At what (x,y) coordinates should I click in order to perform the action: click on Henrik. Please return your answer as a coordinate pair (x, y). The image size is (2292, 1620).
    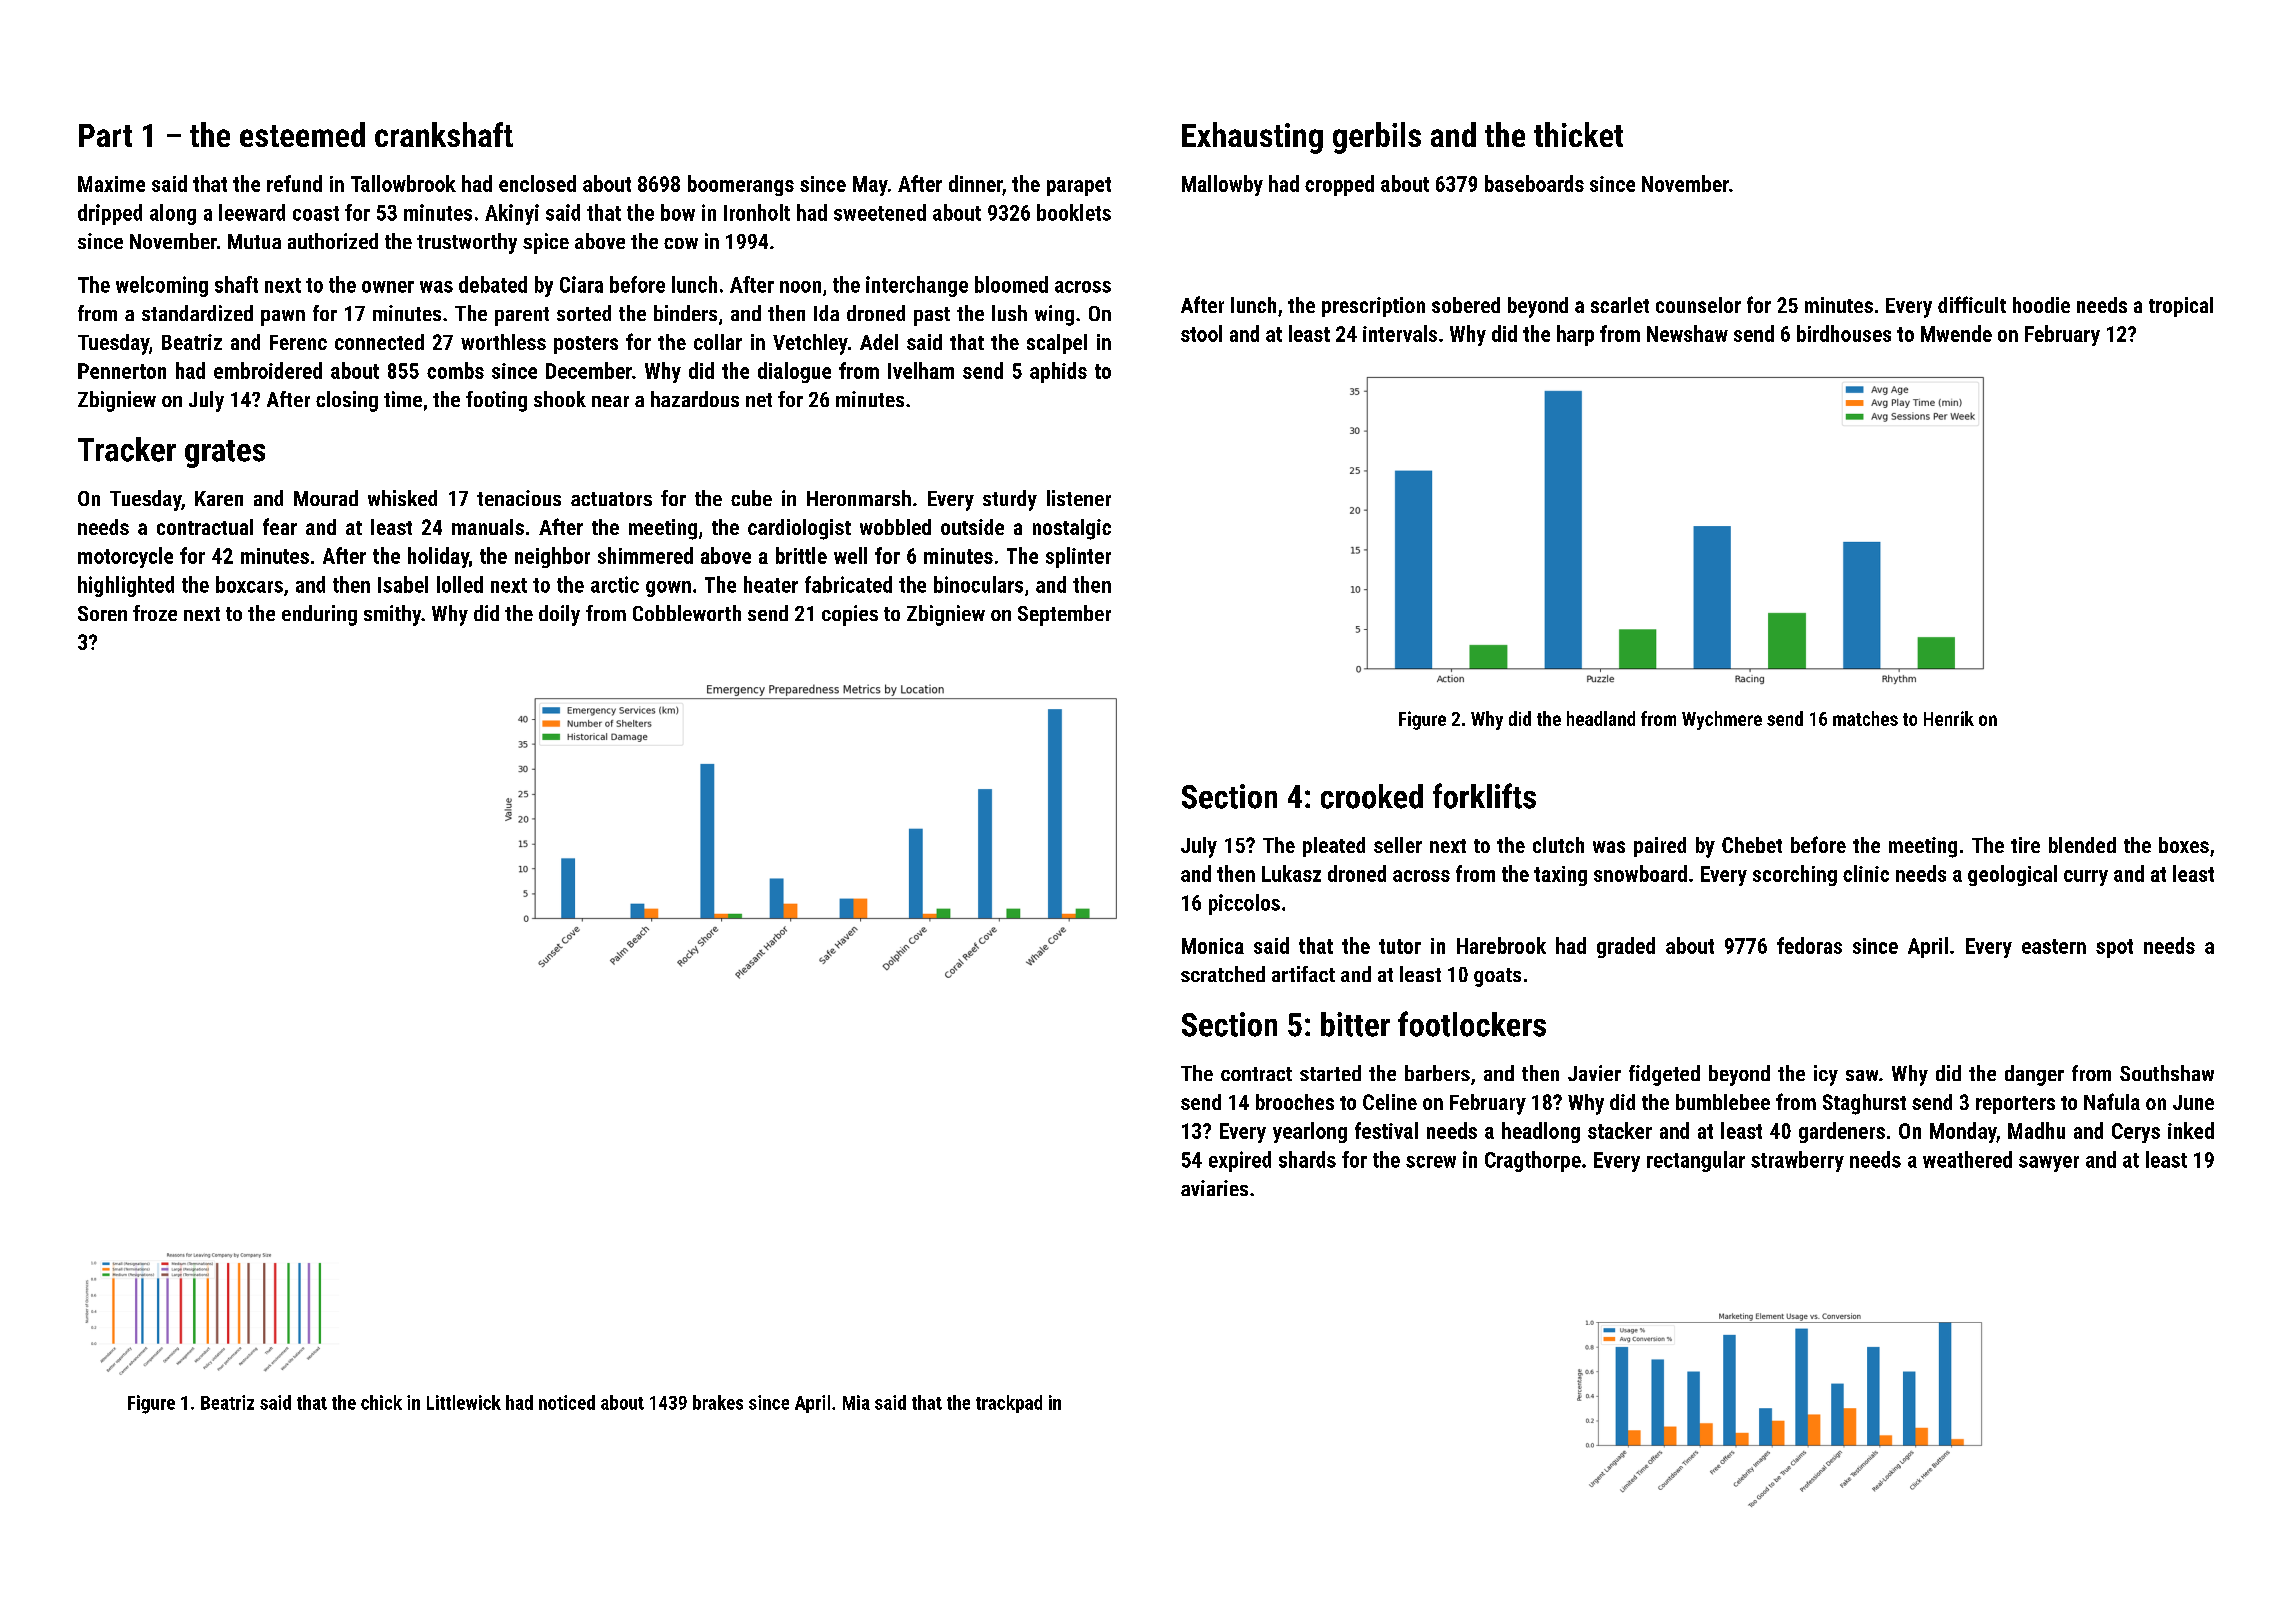
    Looking at the image, I should click on (1949, 718).
